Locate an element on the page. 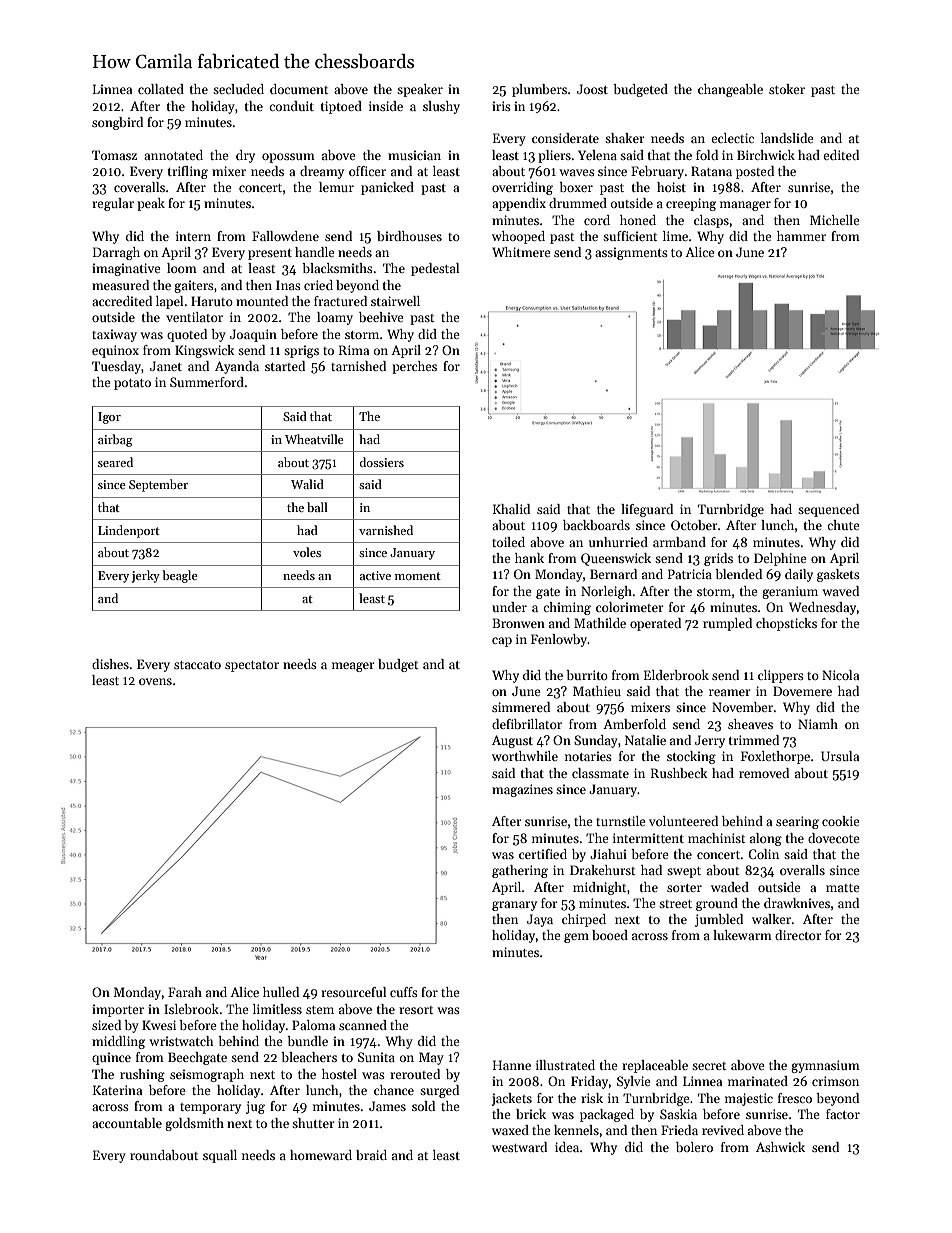 This page has height=1233, width=952. voles is located at coordinates (307, 552).
